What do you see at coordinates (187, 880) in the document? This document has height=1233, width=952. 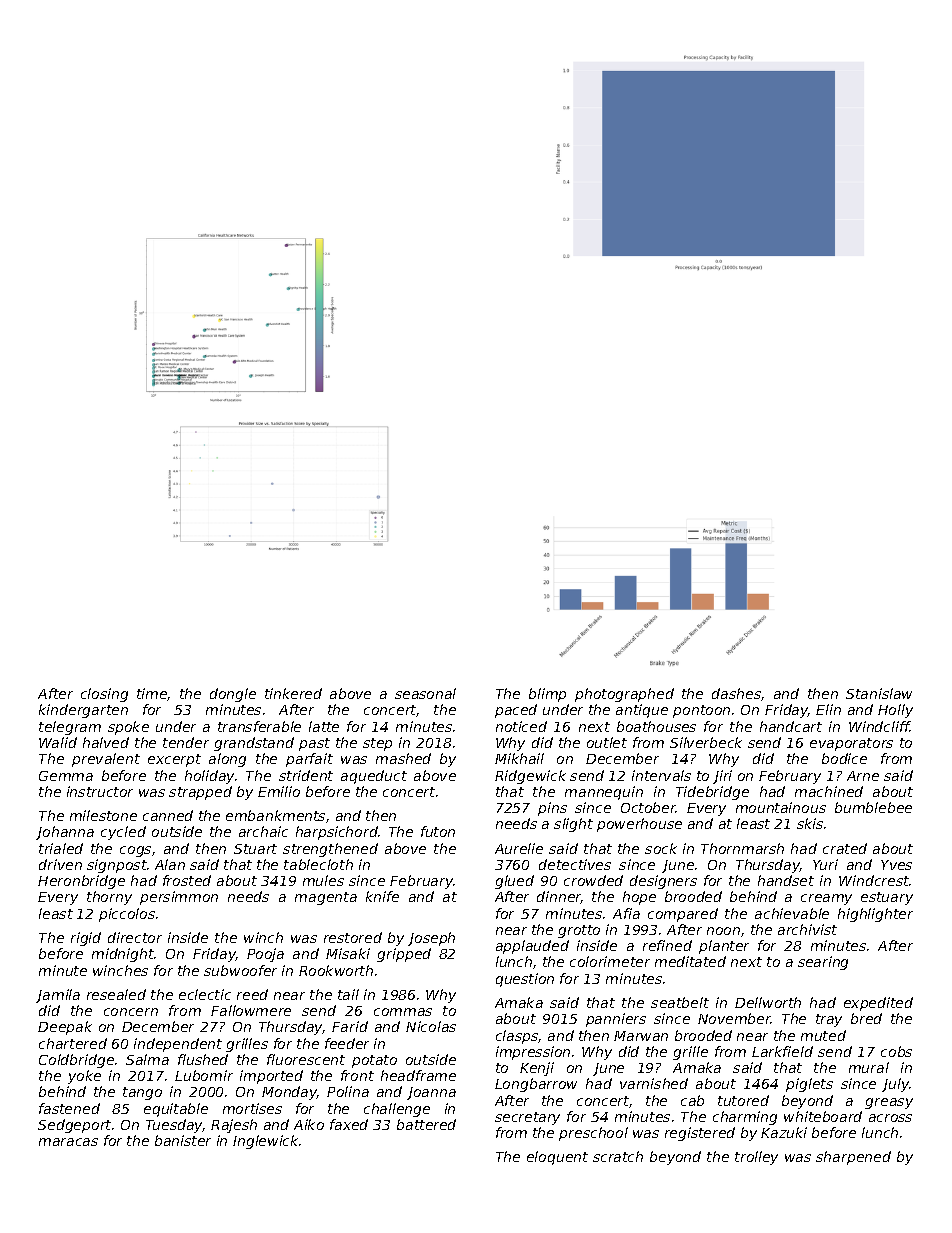 I see `frosted` at bounding box center [187, 880].
